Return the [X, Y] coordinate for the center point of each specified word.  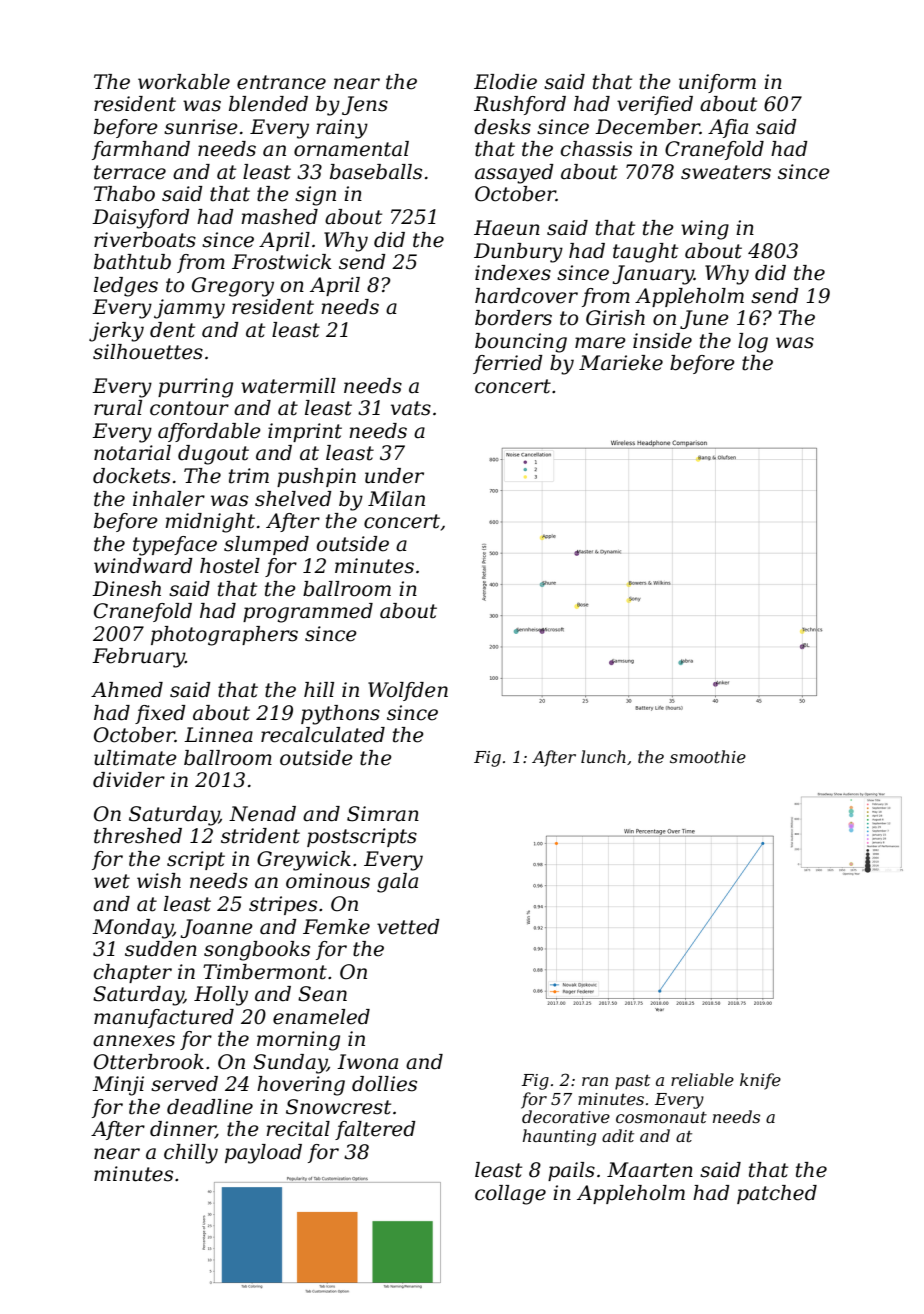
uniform [717, 83]
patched [777, 1194]
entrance [281, 82]
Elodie [505, 82]
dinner [183, 1130]
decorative [566, 1116]
